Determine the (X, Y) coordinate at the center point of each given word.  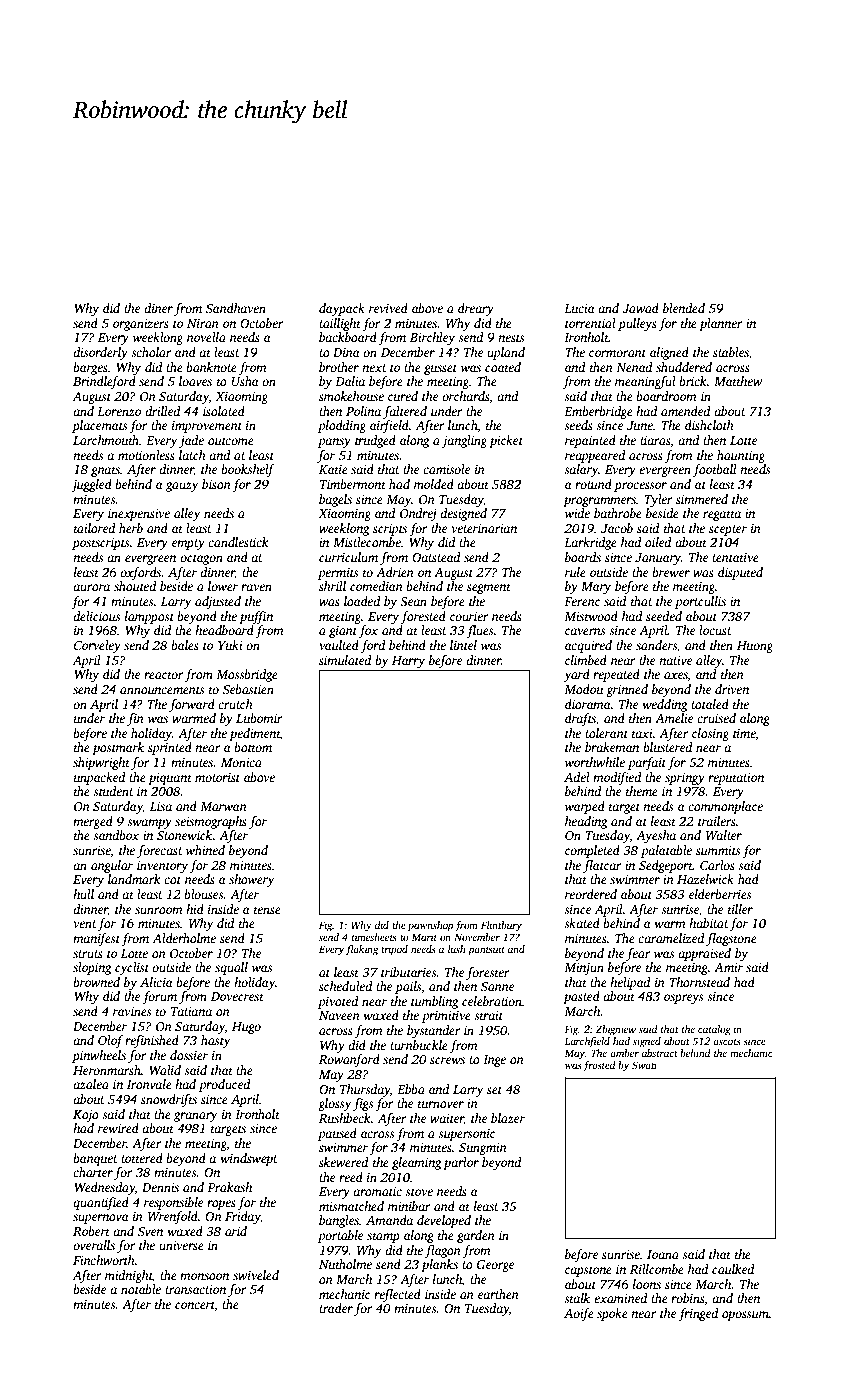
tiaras (655, 440)
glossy (334, 1104)
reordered (591, 894)
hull (83, 894)
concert (195, 1306)
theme (642, 791)
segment (489, 588)
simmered (702, 499)
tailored (94, 528)
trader (336, 1308)
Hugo (246, 1028)
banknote (211, 367)
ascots (727, 1042)
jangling (464, 441)
